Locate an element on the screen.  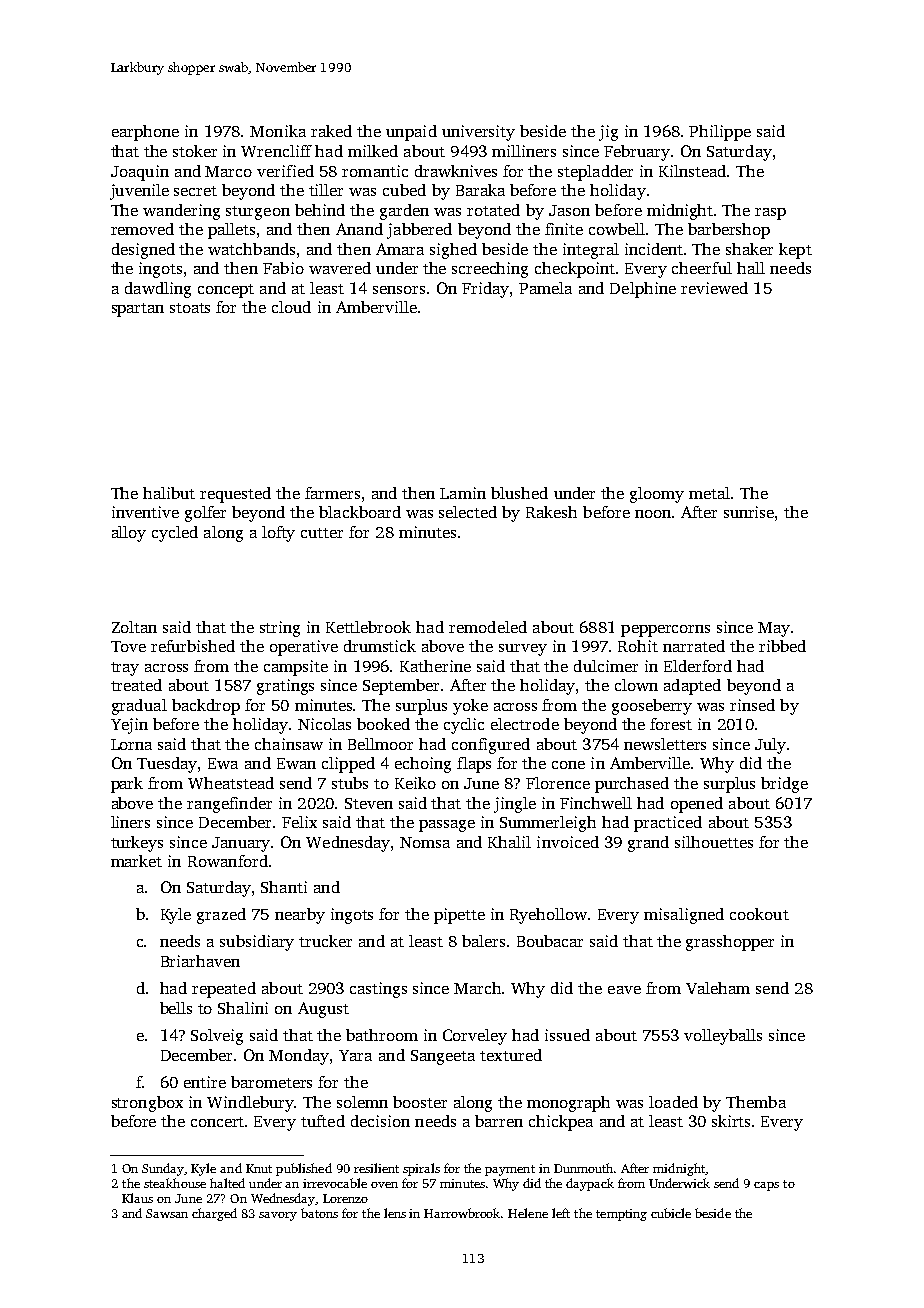
string is located at coordinates (280, 629).
